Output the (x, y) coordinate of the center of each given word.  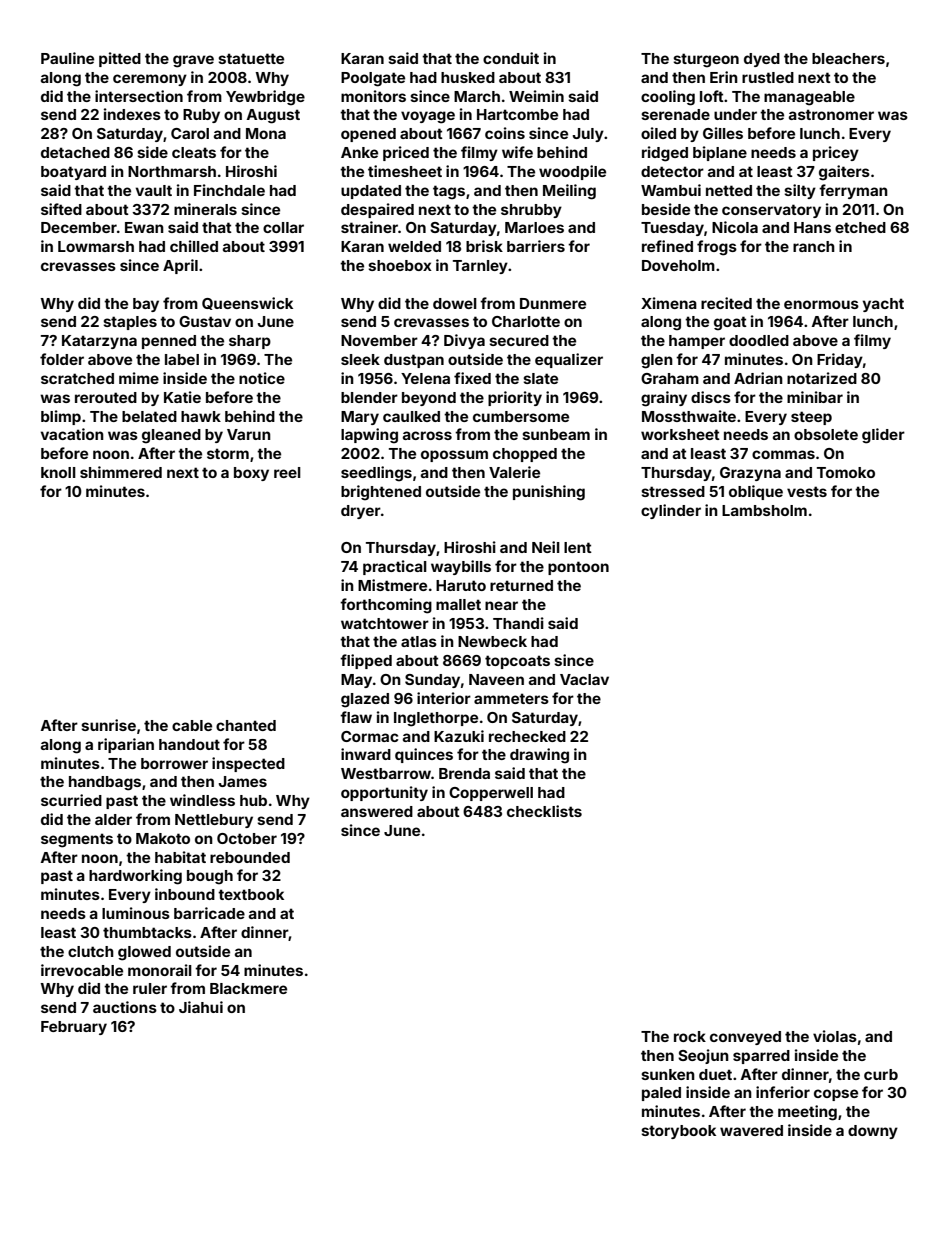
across (427, 435)
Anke (359, 152)
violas (835, 1036)
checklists (544, 811)
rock (690, 1036)
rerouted (106, 397)
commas (783, 454)
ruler (150, 988)
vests (807, 491)
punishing (549, 493)
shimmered (121, 472)
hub (253, 800)
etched (860, 227)
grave (193, 61)
